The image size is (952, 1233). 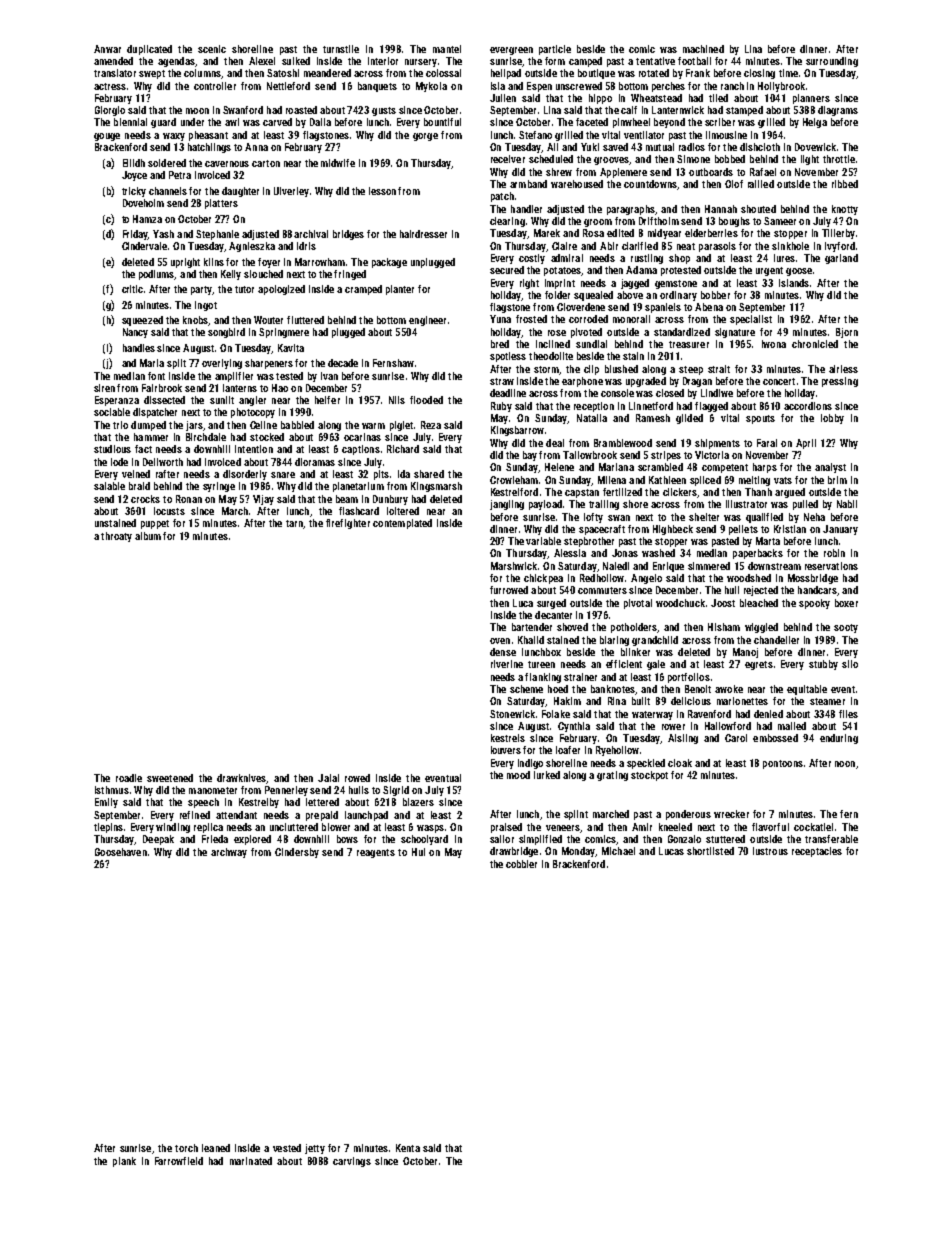 What do you see at coordinates (667, 480) in the screenshot?
I see `Kathleen` at bounding box center [667, 480].
